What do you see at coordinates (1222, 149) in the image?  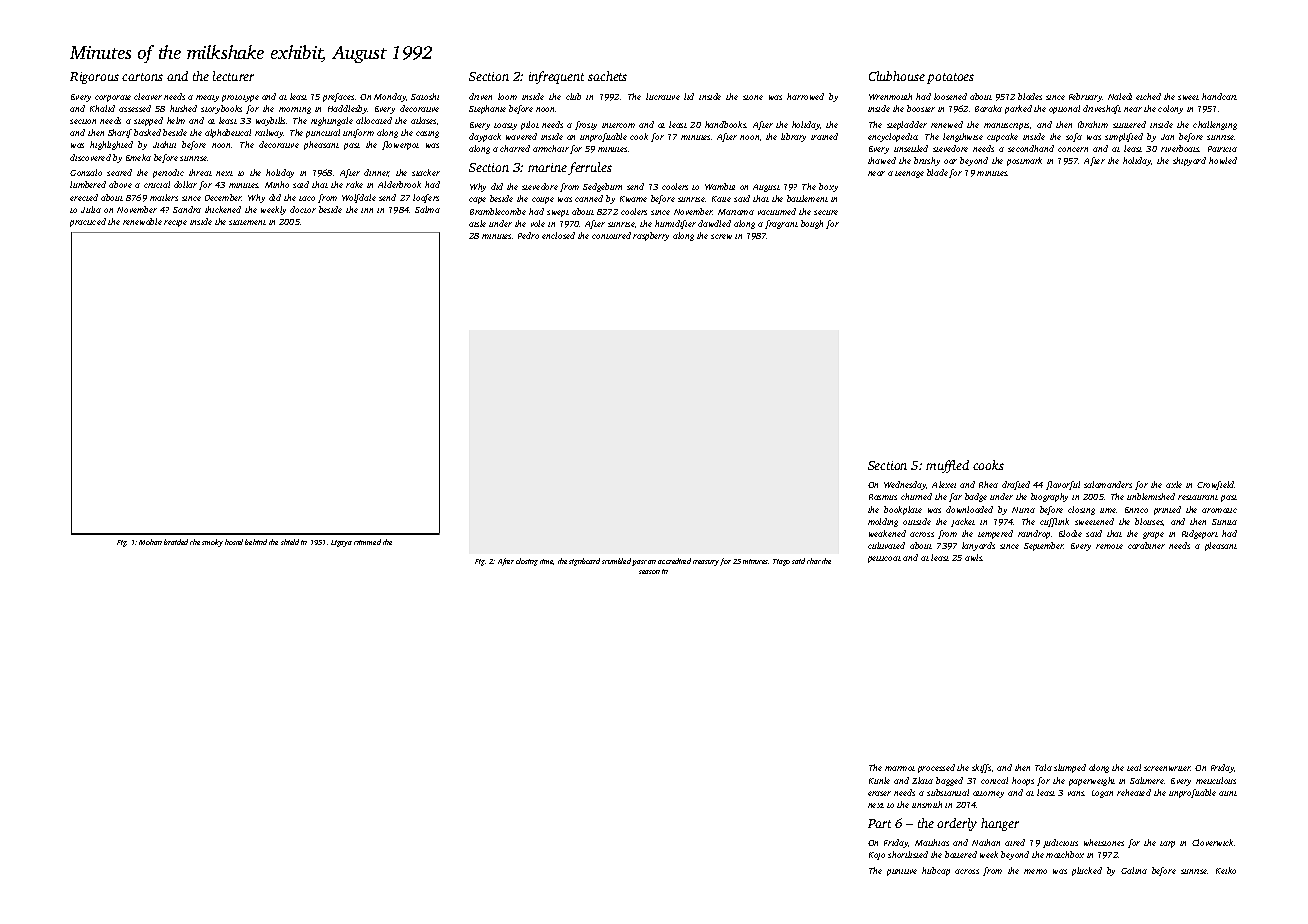 I see `Patricia` at bounding box center [1222, 149].
